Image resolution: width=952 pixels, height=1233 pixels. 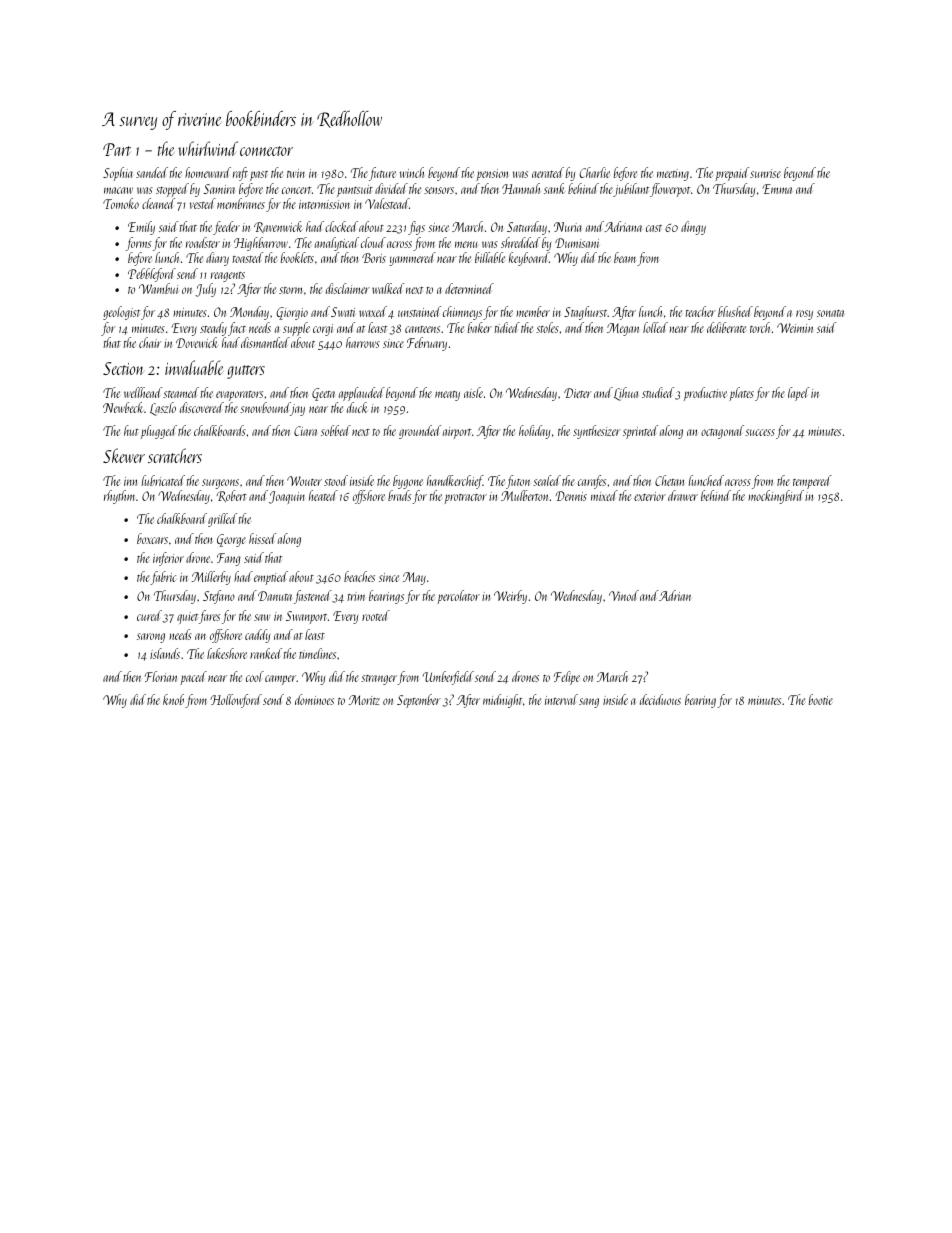 What do you see at coordinates (412, 259) in the screenshot?
I see `yammered` at bounding box center [412, 259].
